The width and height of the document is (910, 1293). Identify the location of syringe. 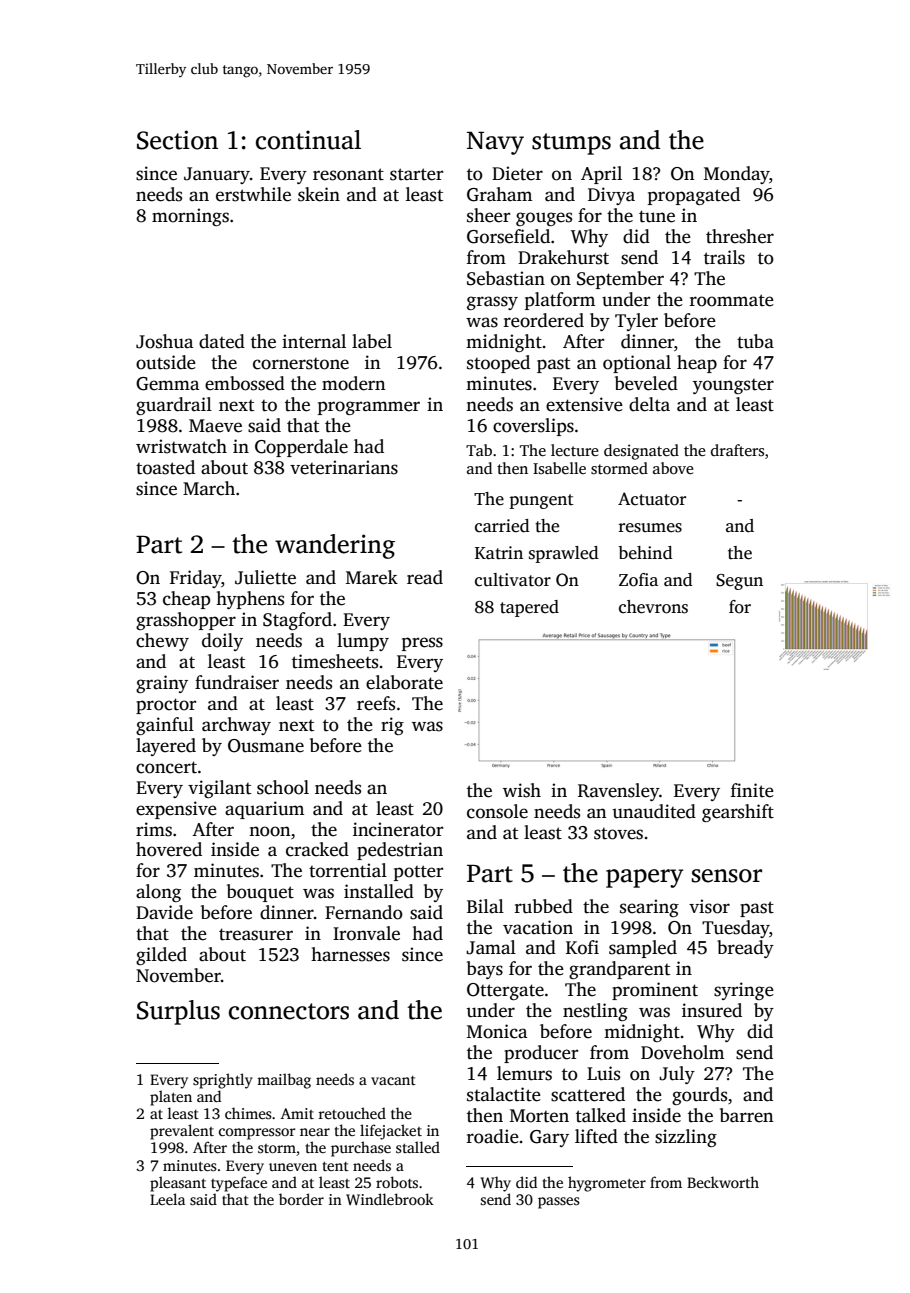
(744, 991).
